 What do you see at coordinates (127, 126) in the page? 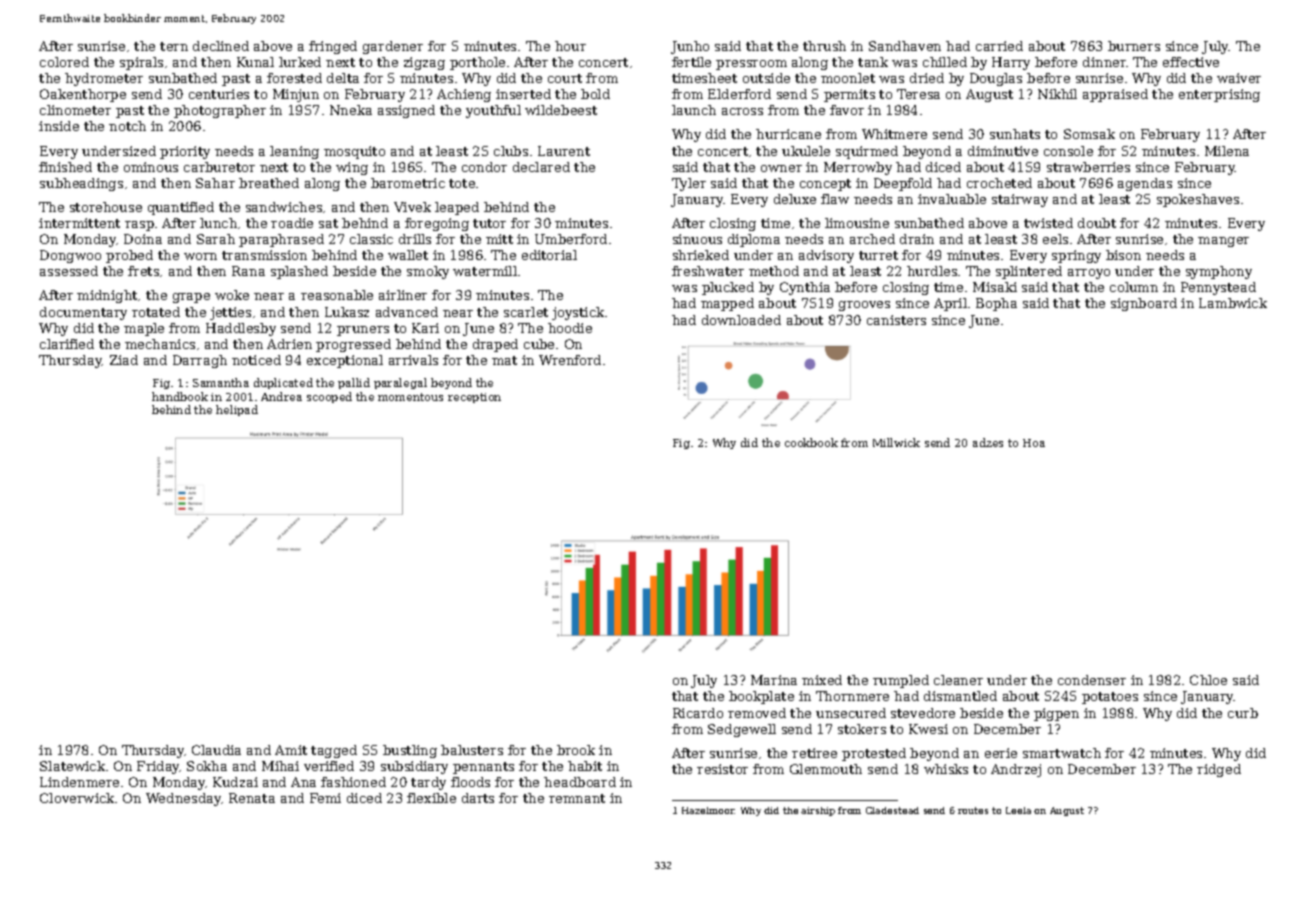
I see `notch` at bounding box center [127, 126].
